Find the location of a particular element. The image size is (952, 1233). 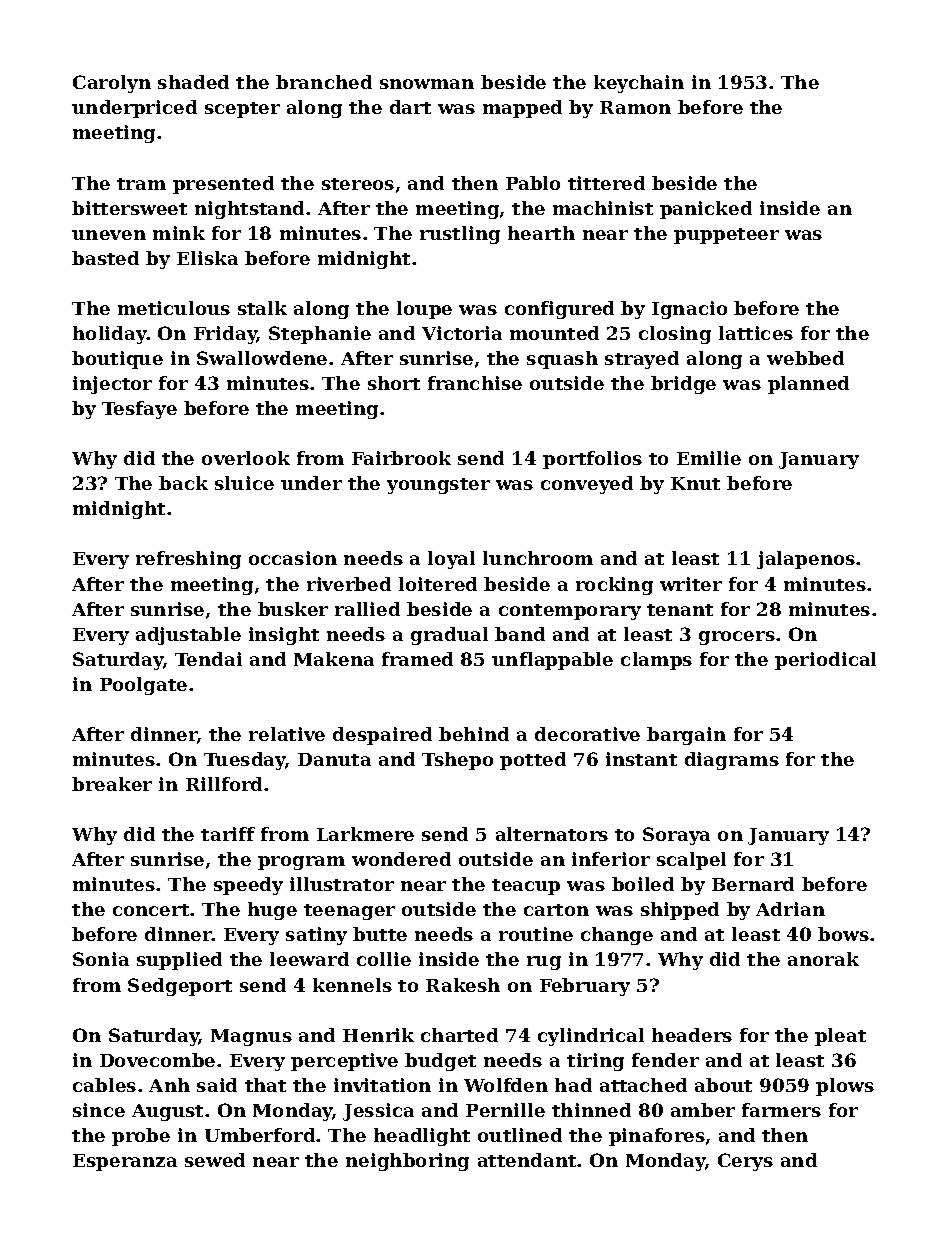

program is located at coordinates (301, 863).
